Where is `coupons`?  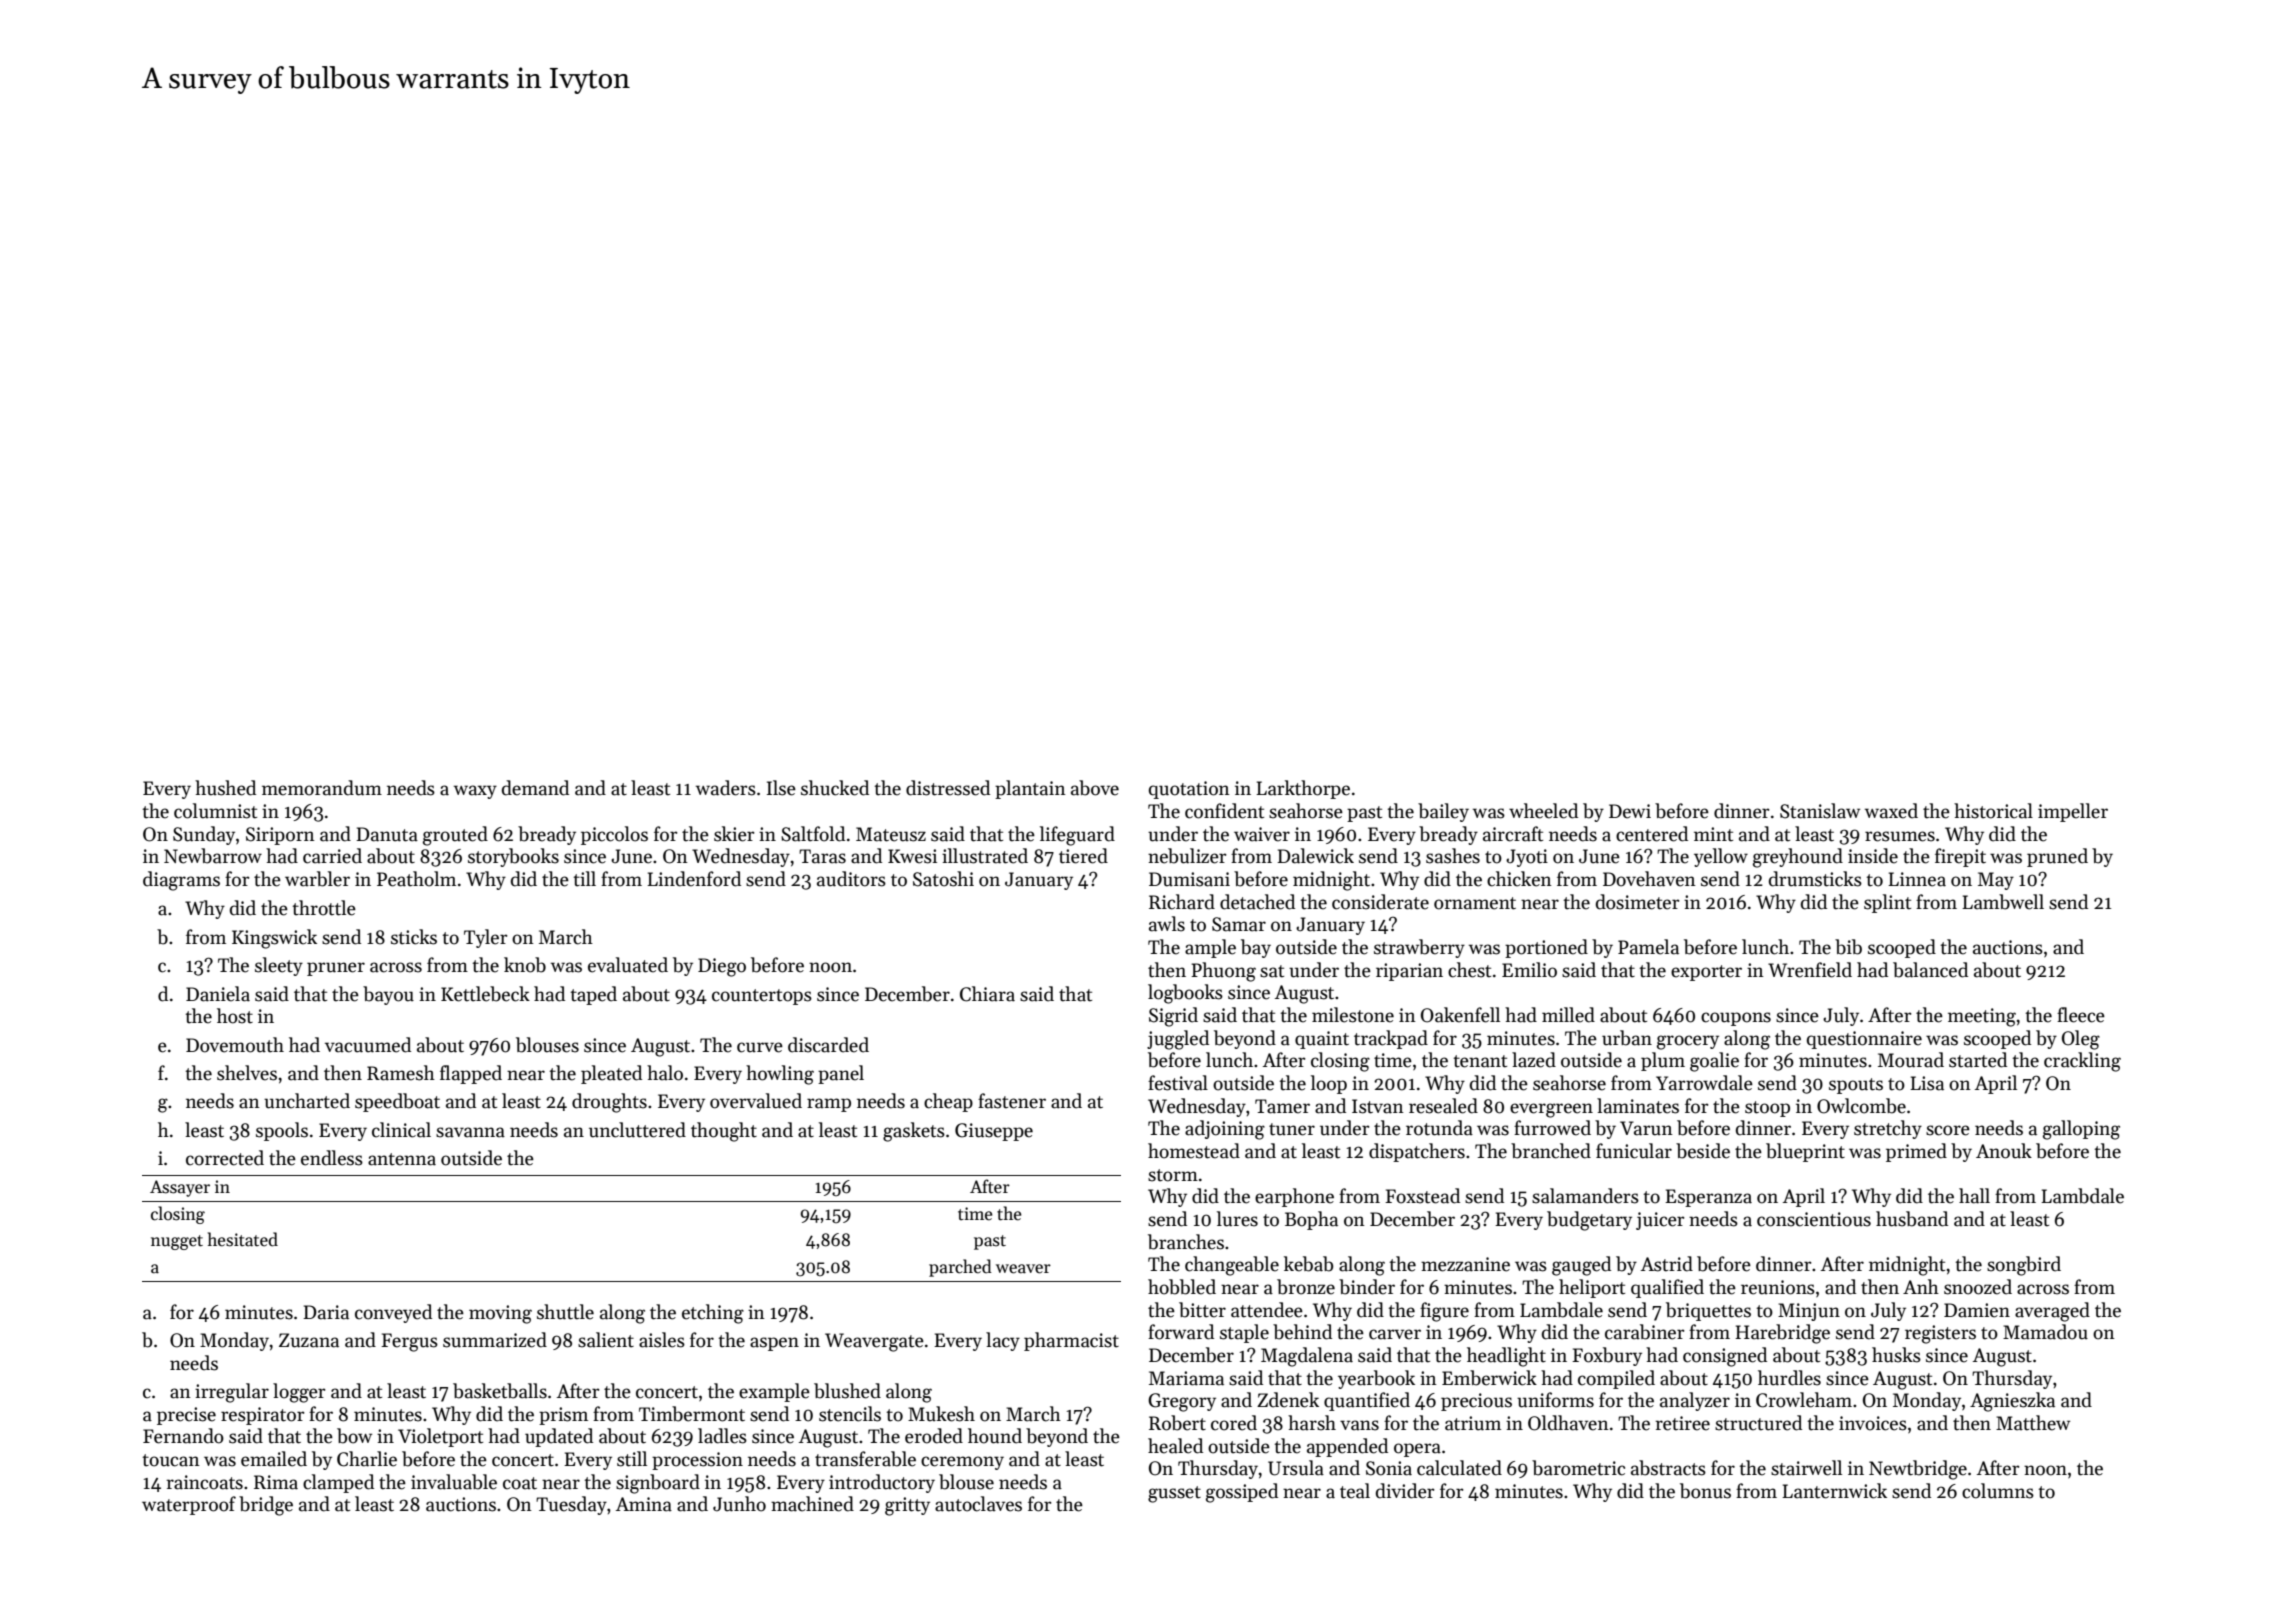
coupons is located at coordinates (1736, 1019).
